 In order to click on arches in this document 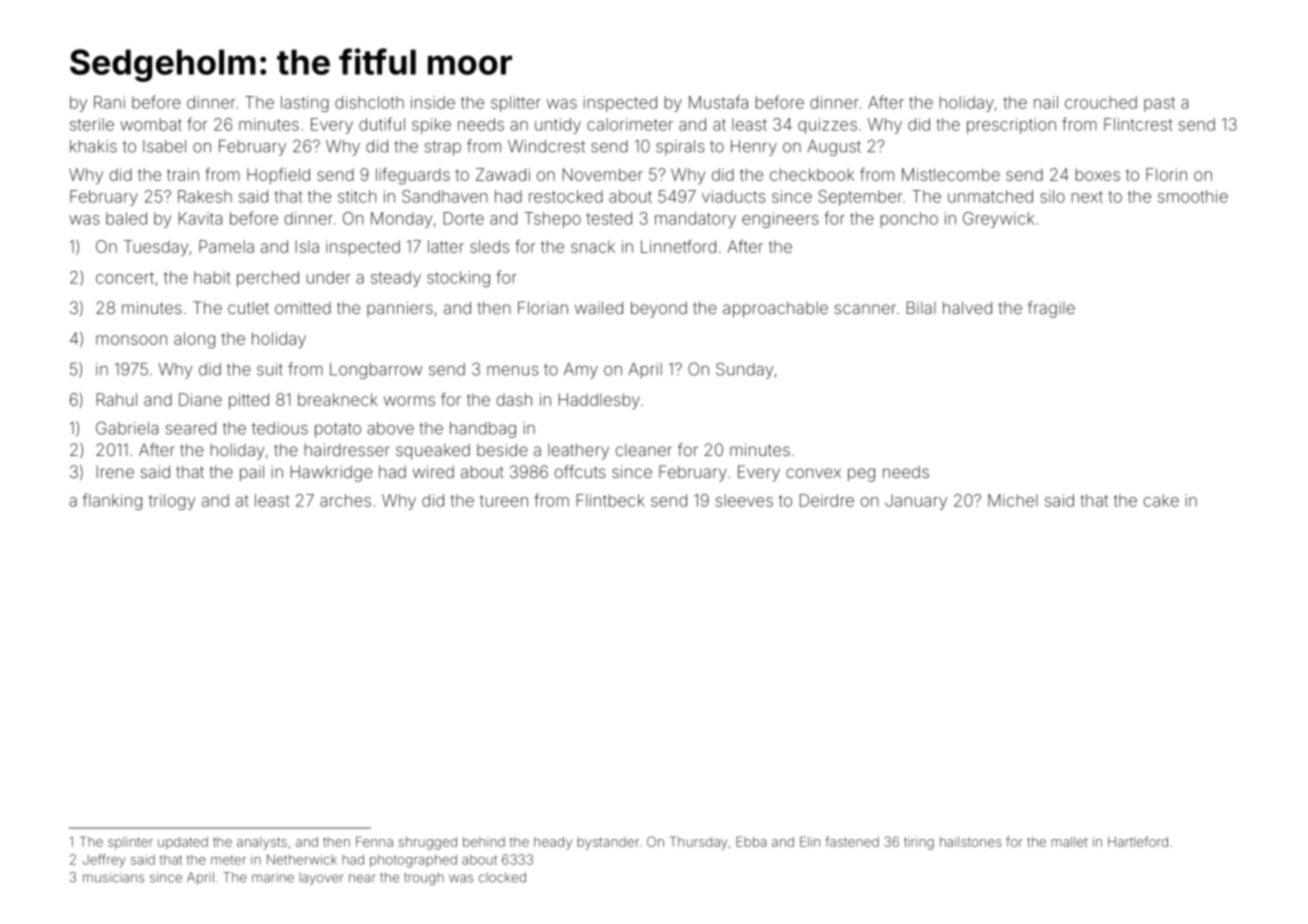, I will do `click(345, 500)`.
